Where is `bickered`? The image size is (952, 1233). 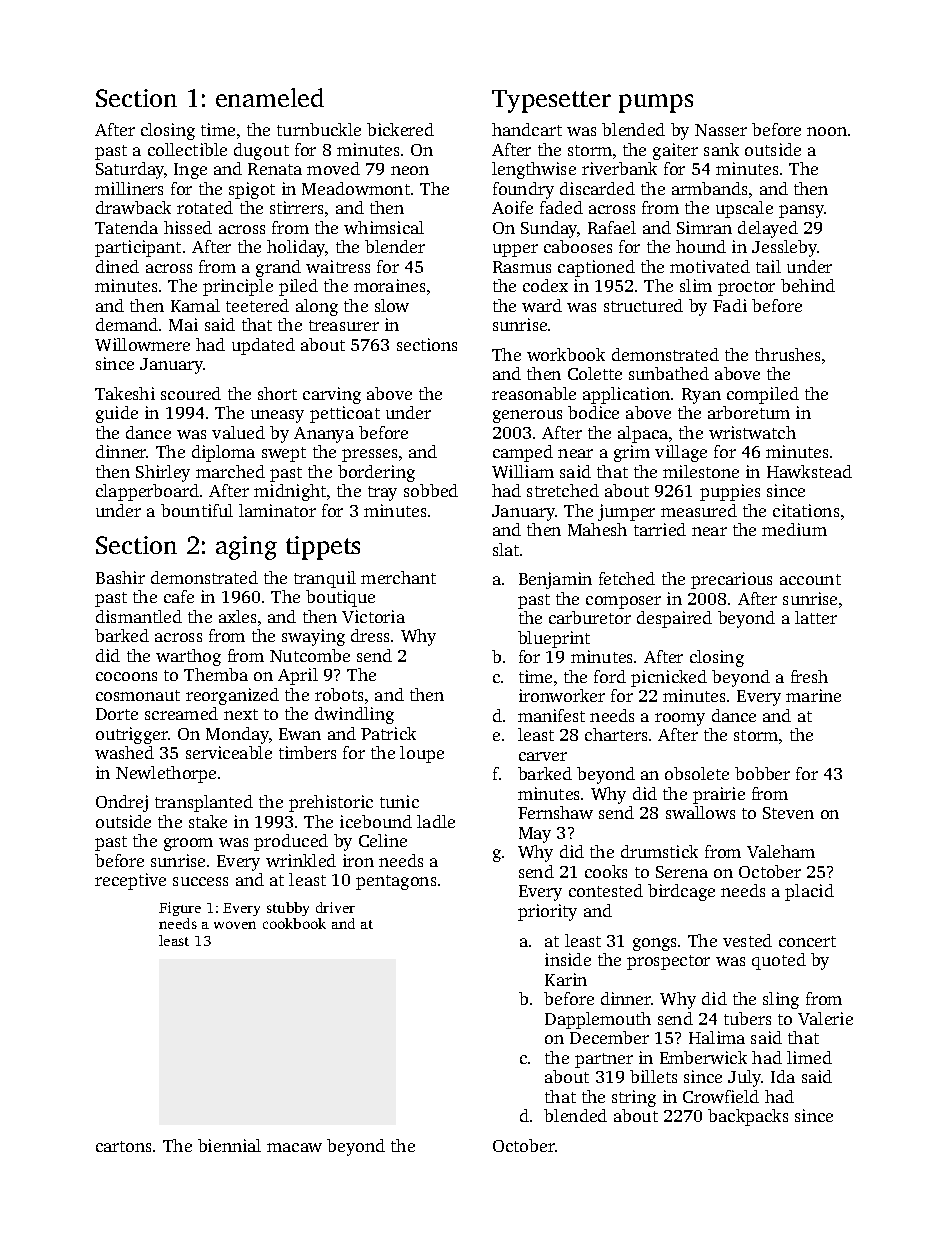 bickered is located at coordinates (400, 129).
